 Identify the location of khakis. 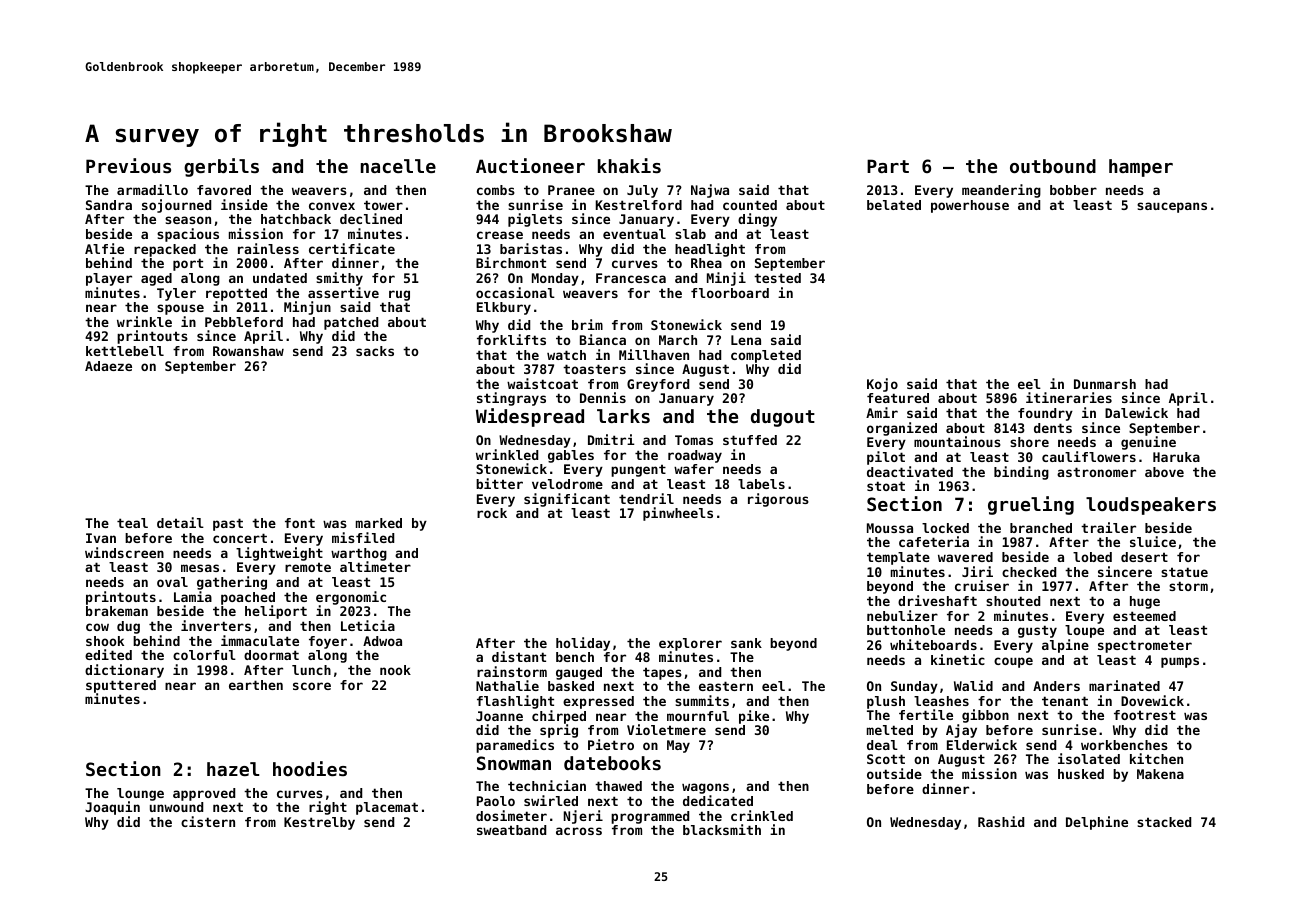
(629, 165).
